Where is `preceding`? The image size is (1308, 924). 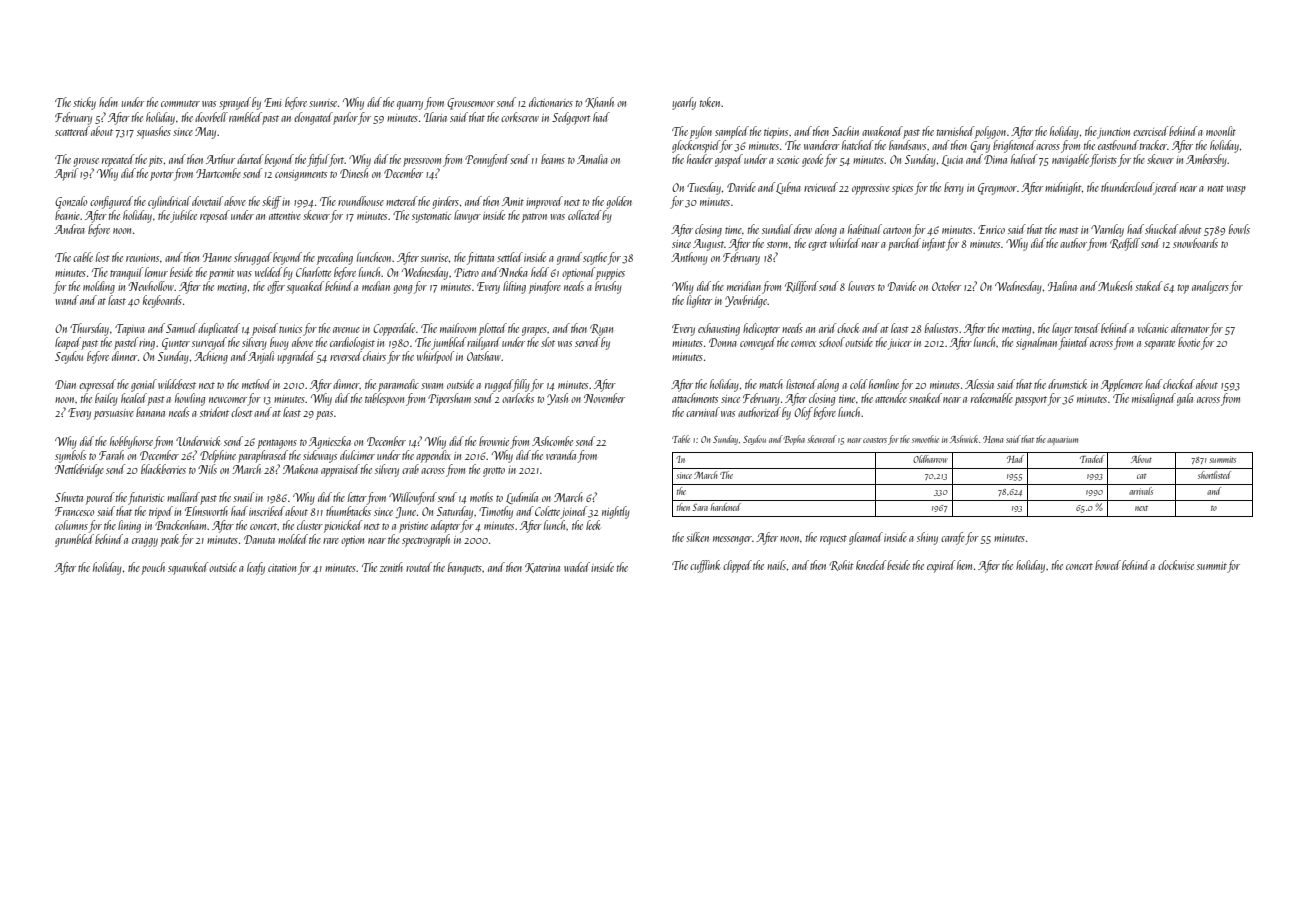 preceding is located at coordinates (335, 258).
